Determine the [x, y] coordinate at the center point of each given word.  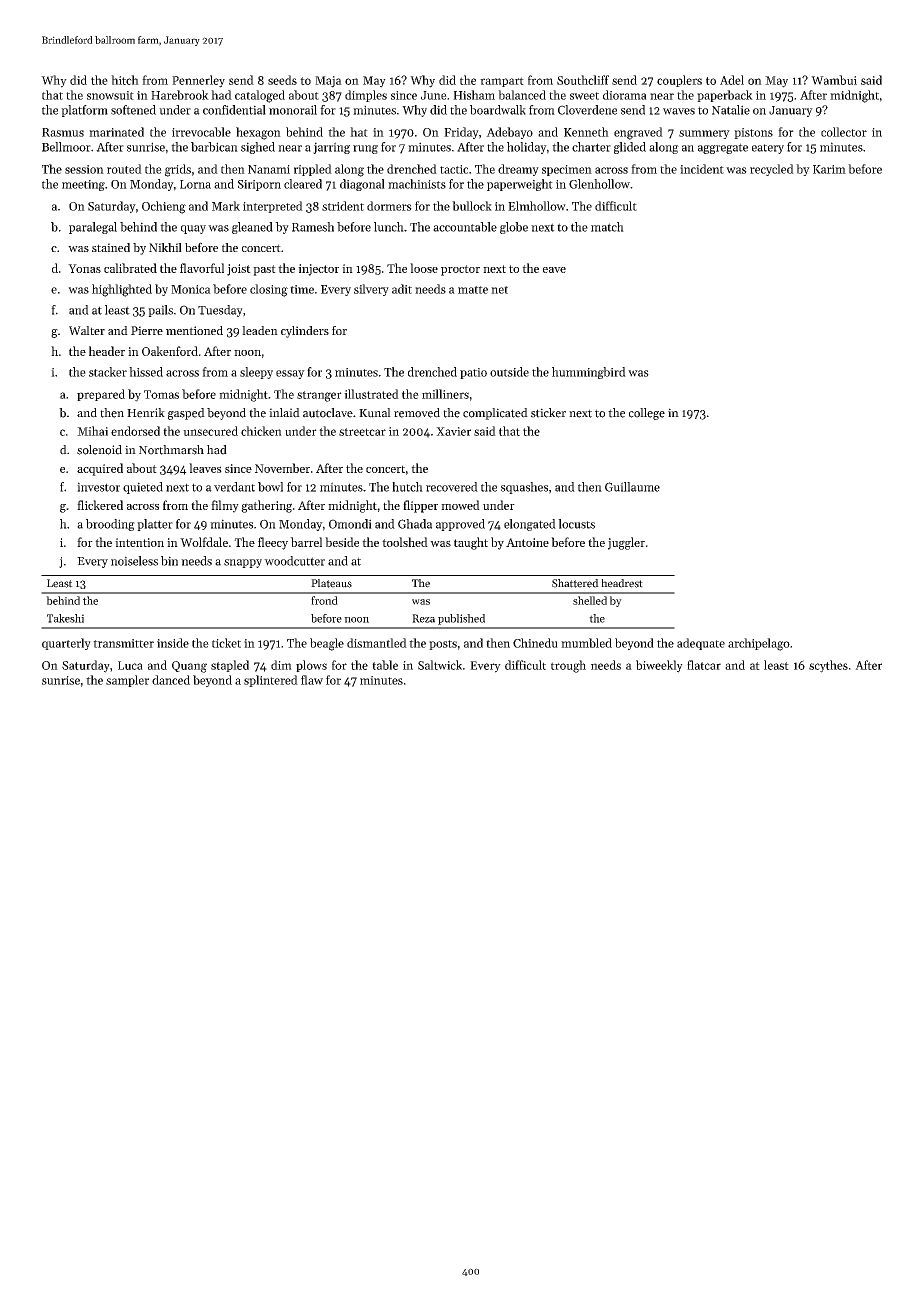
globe [514, 228]
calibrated [130, 268]
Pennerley [198, 81]
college [647, 414]
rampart [502, 82]
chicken [261, 431]
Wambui [834, 80]
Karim [829, 169]
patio [473, 373]
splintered [271, 681]
